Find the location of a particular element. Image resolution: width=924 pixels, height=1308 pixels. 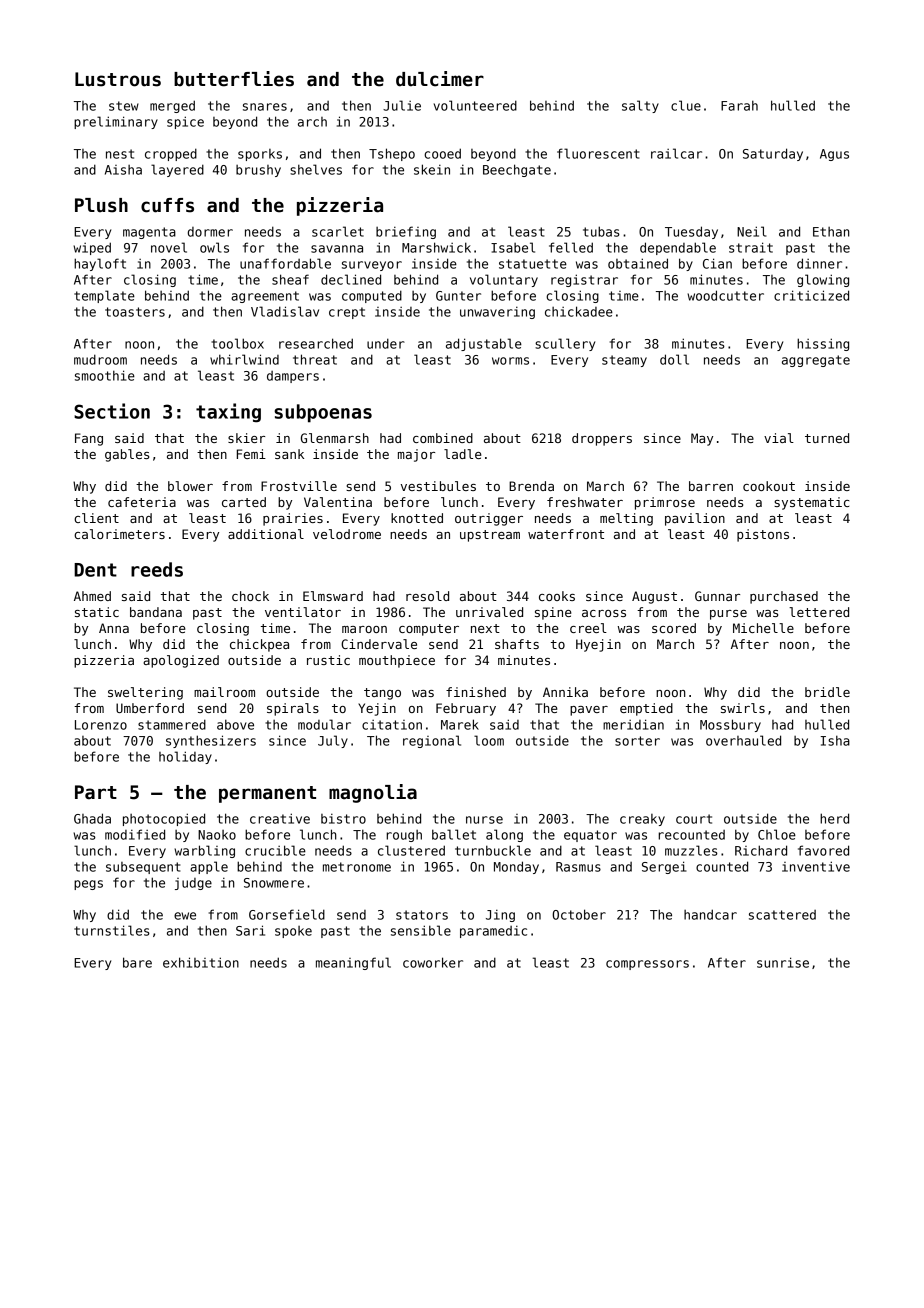

sank is located at coordinates (289, 454).
